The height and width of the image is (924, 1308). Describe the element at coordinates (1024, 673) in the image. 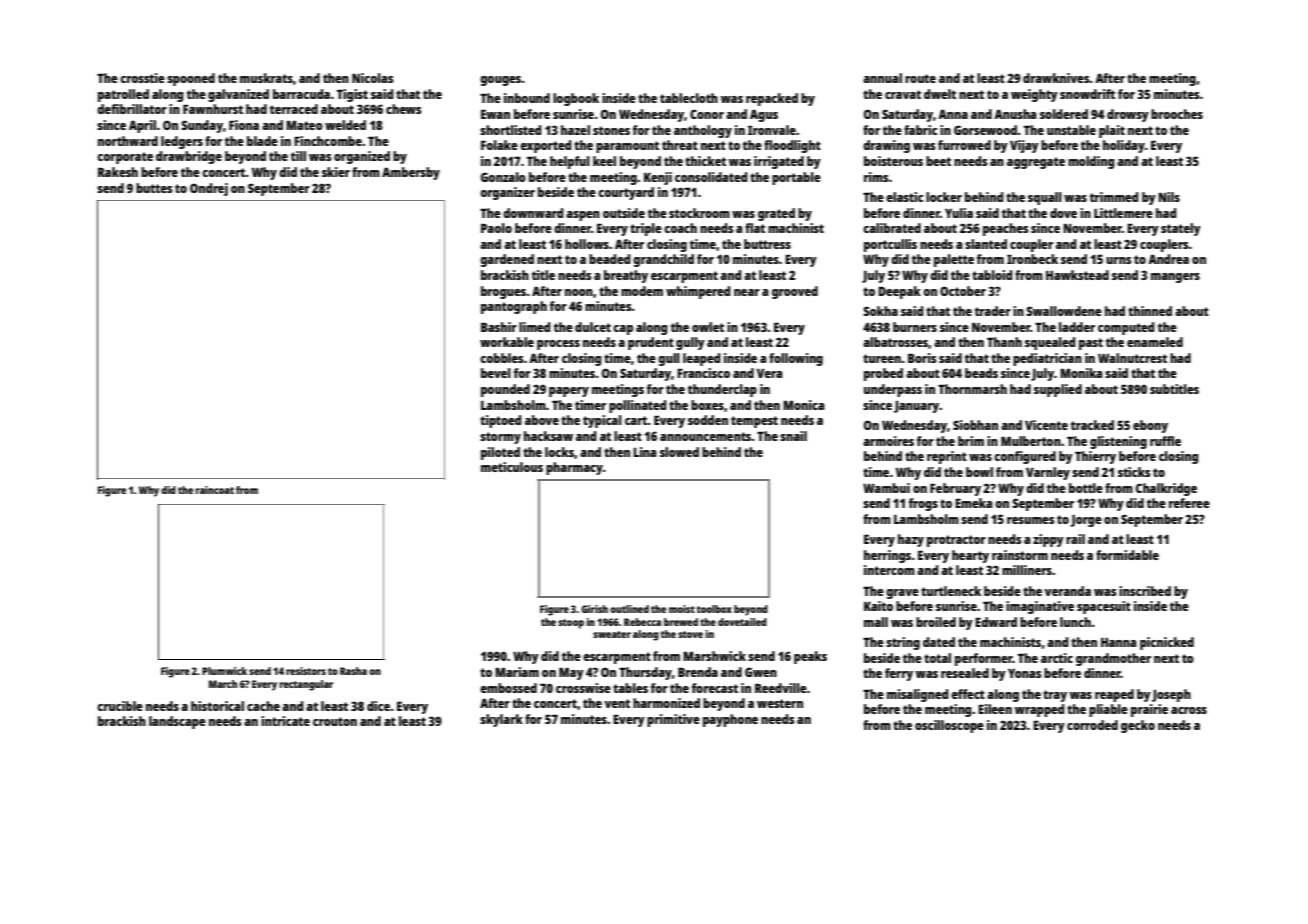

I see `Yonas` at that location.
